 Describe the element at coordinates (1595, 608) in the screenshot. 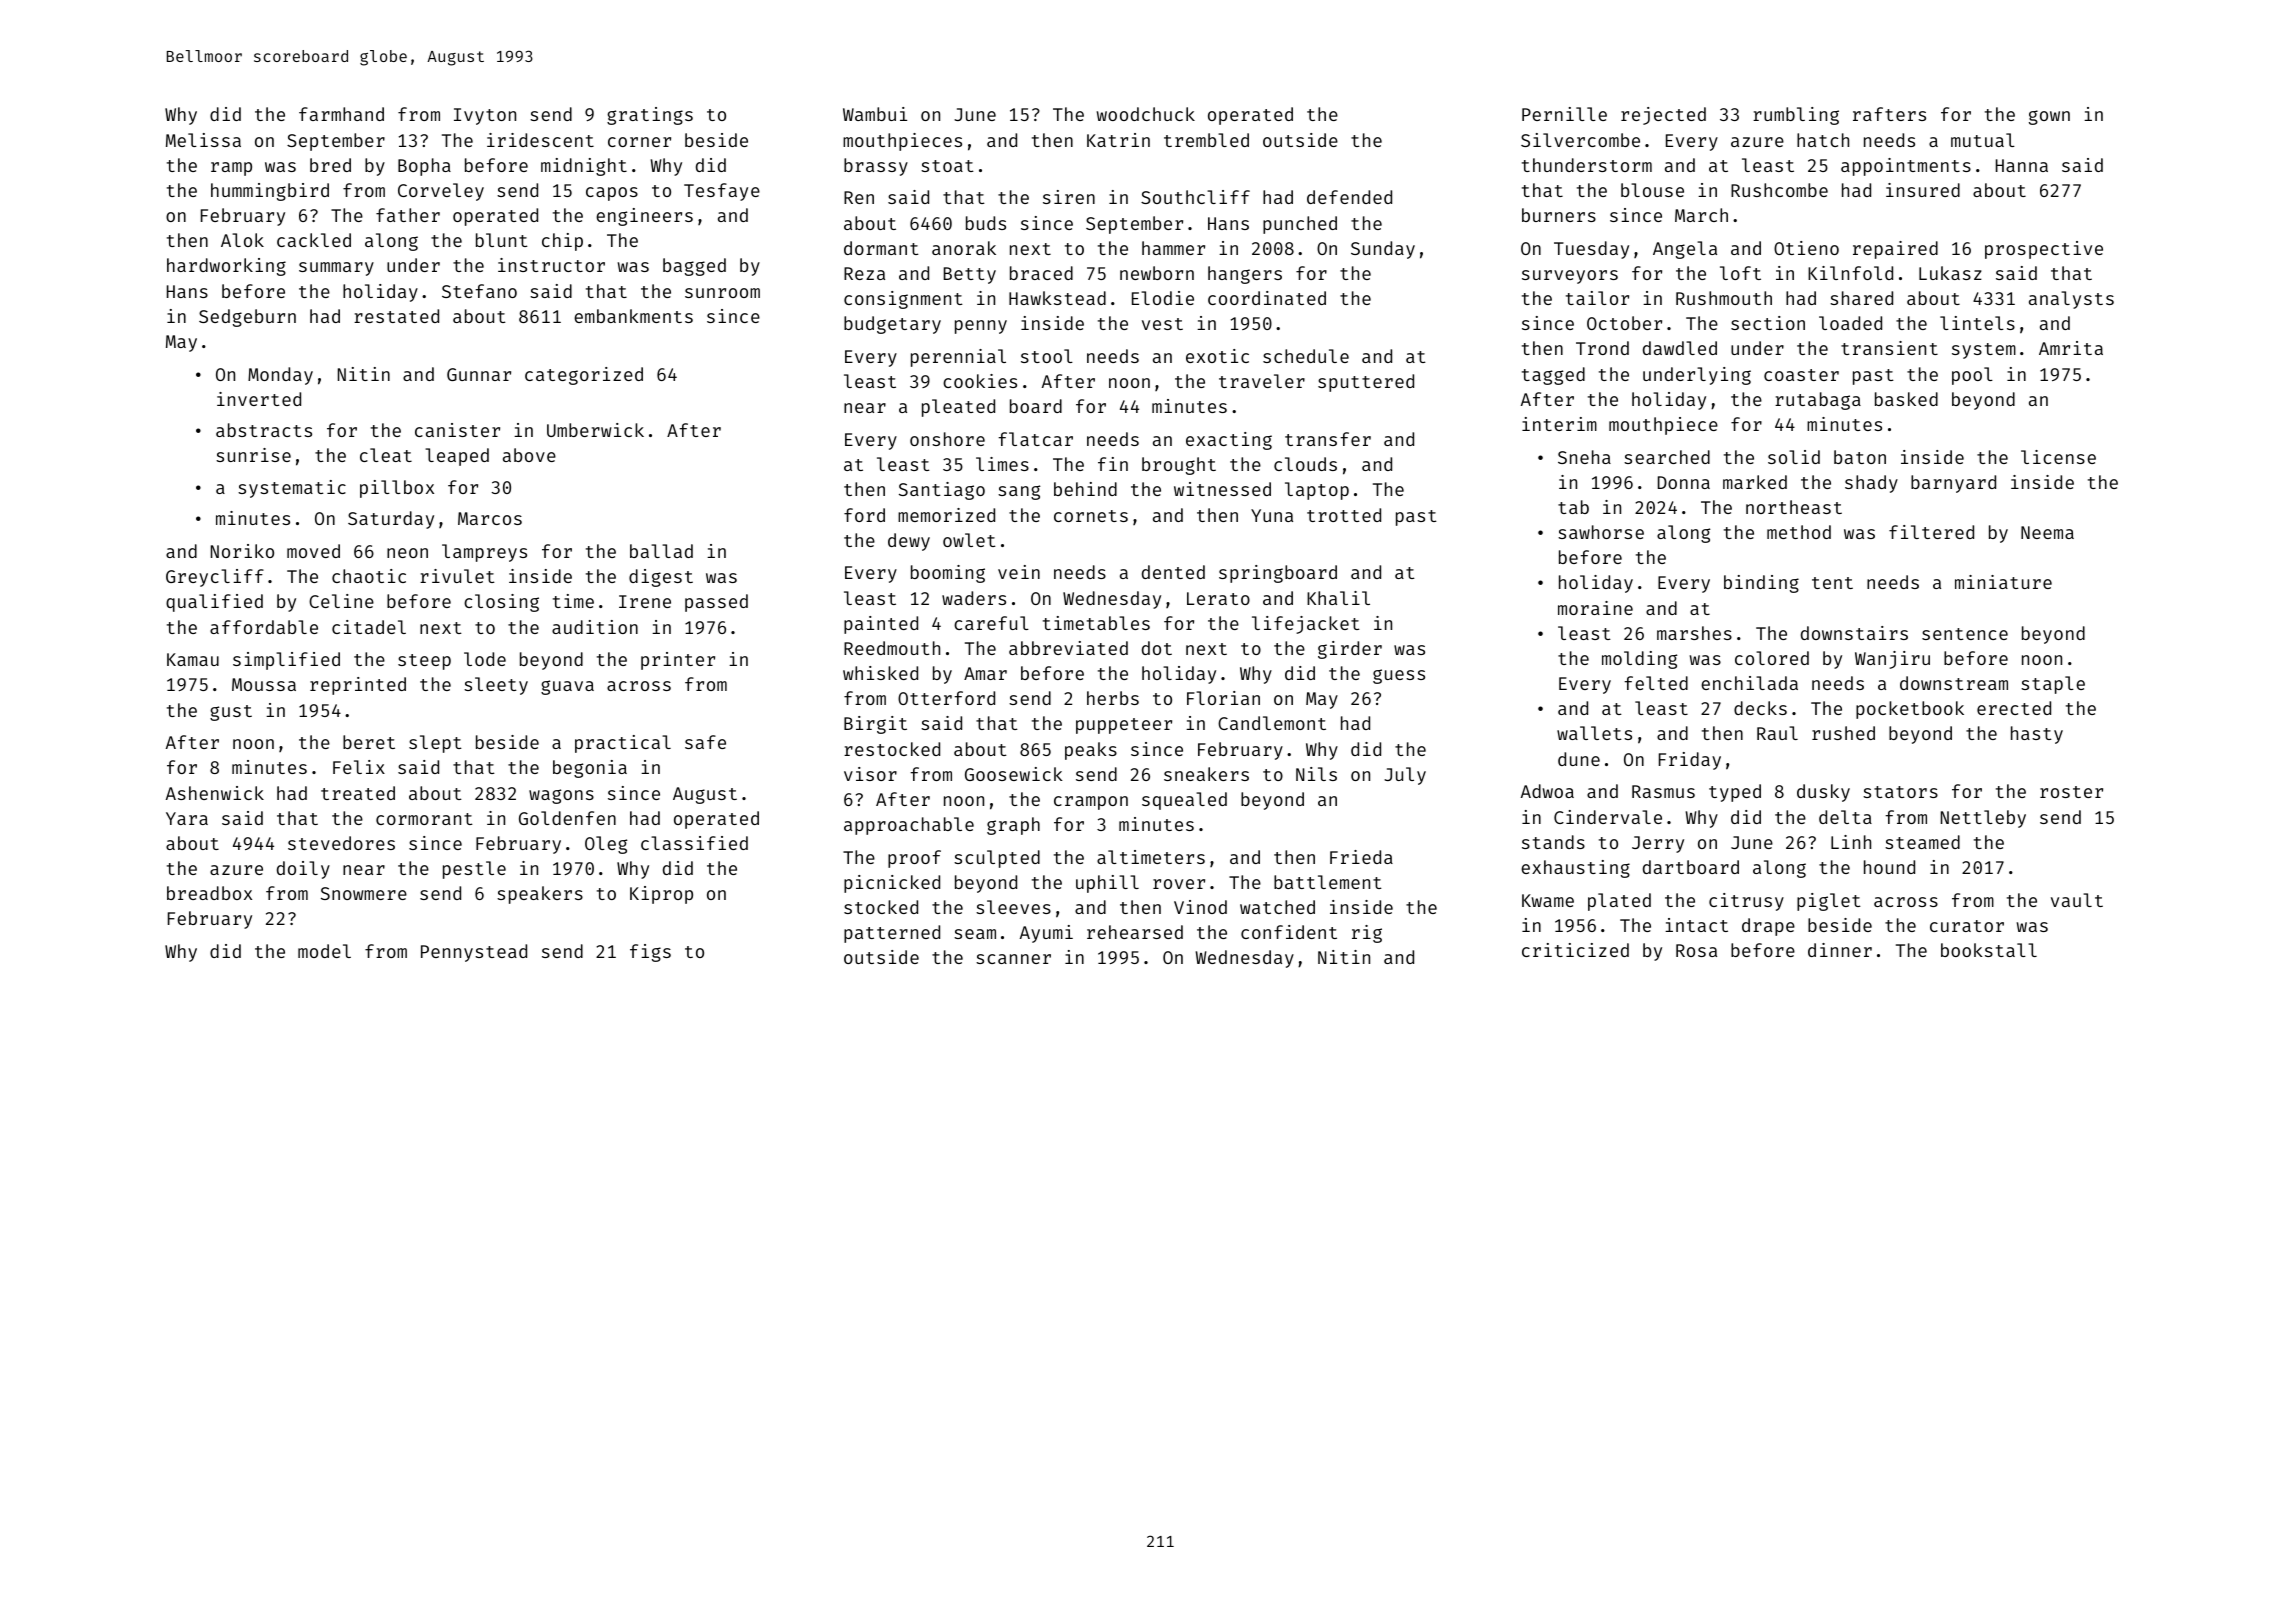

I see `moraine` at that location.
